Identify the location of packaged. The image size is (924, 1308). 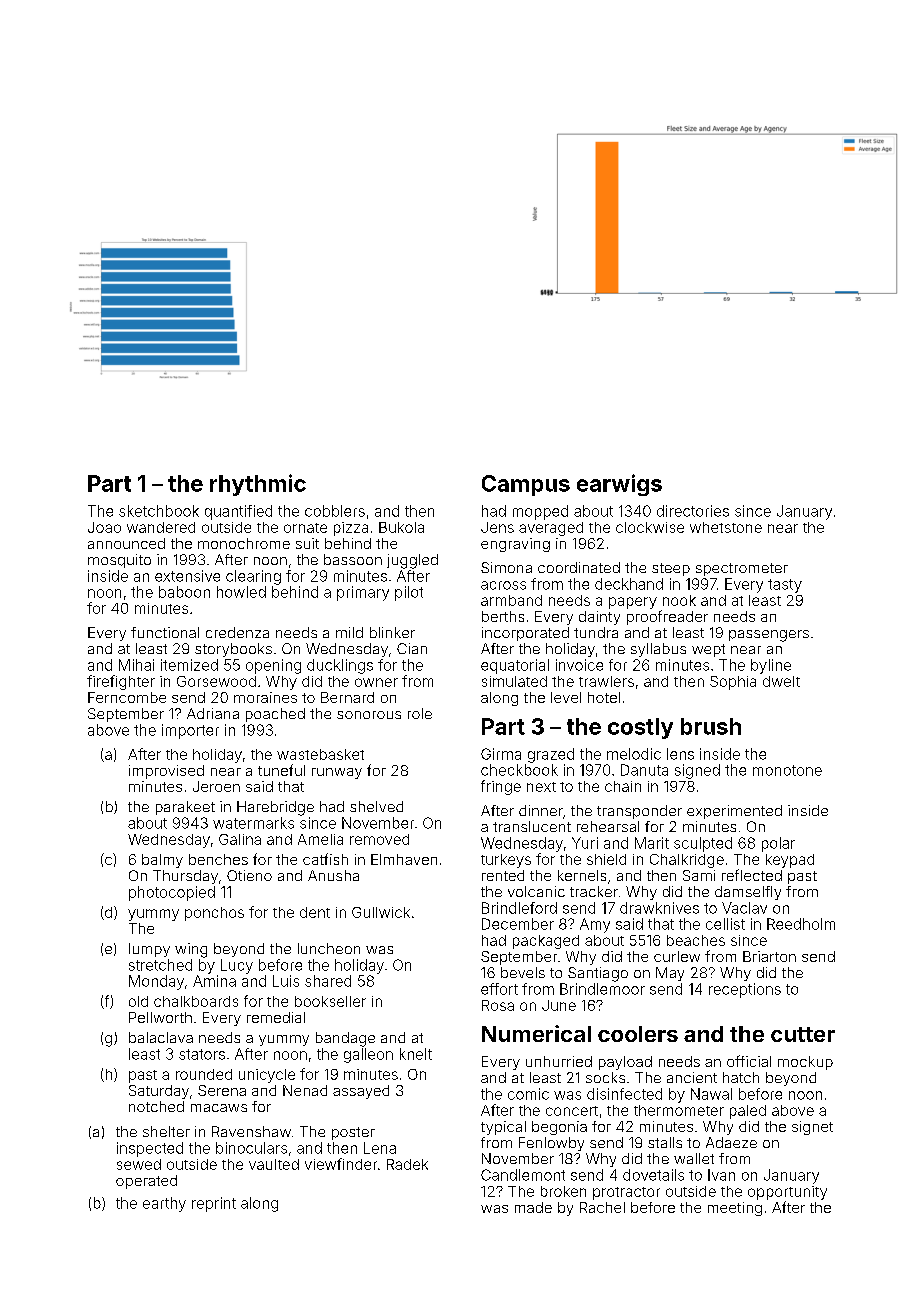
(546, 942).
